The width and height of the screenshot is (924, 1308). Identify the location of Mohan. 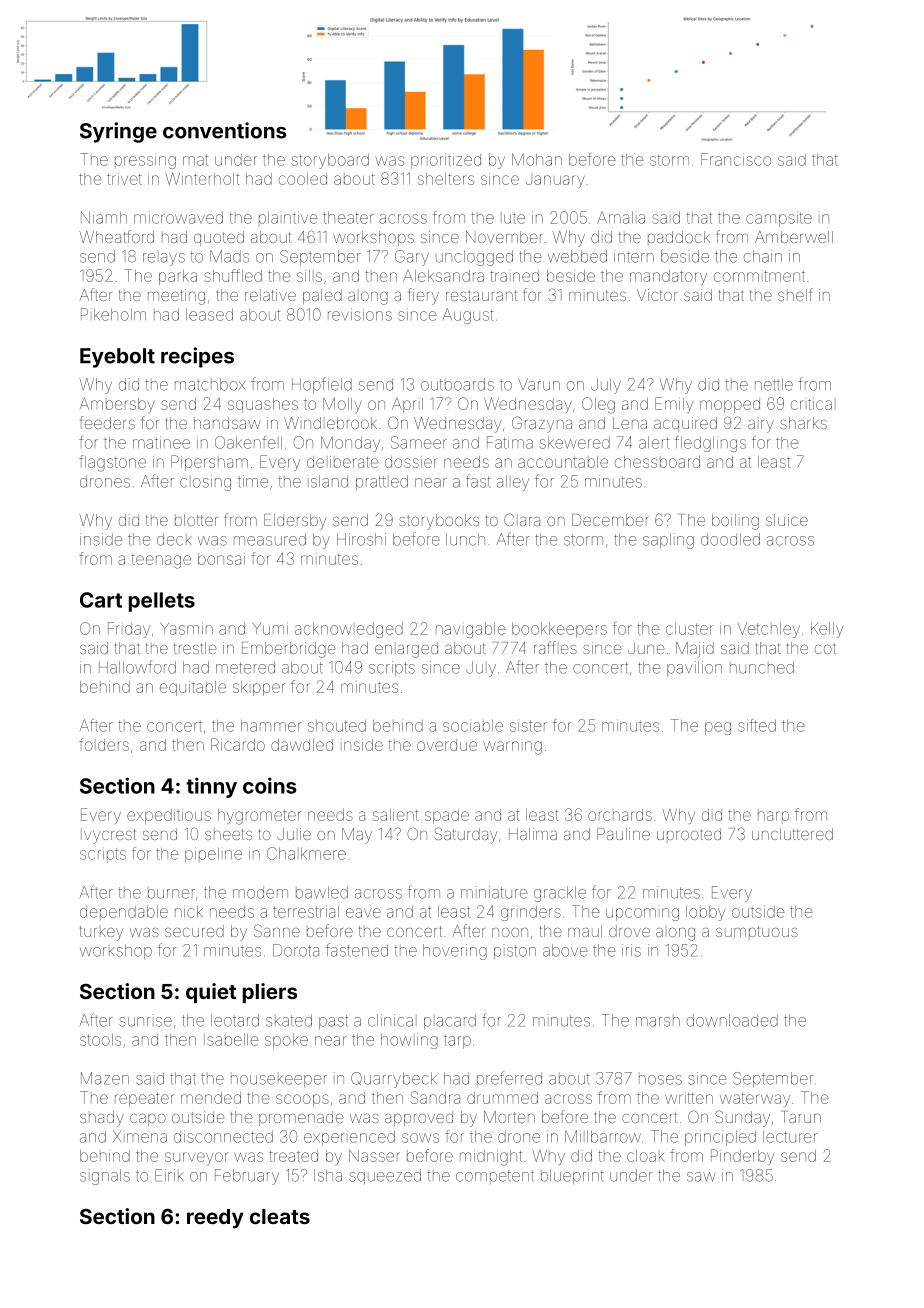
(537, 159).
